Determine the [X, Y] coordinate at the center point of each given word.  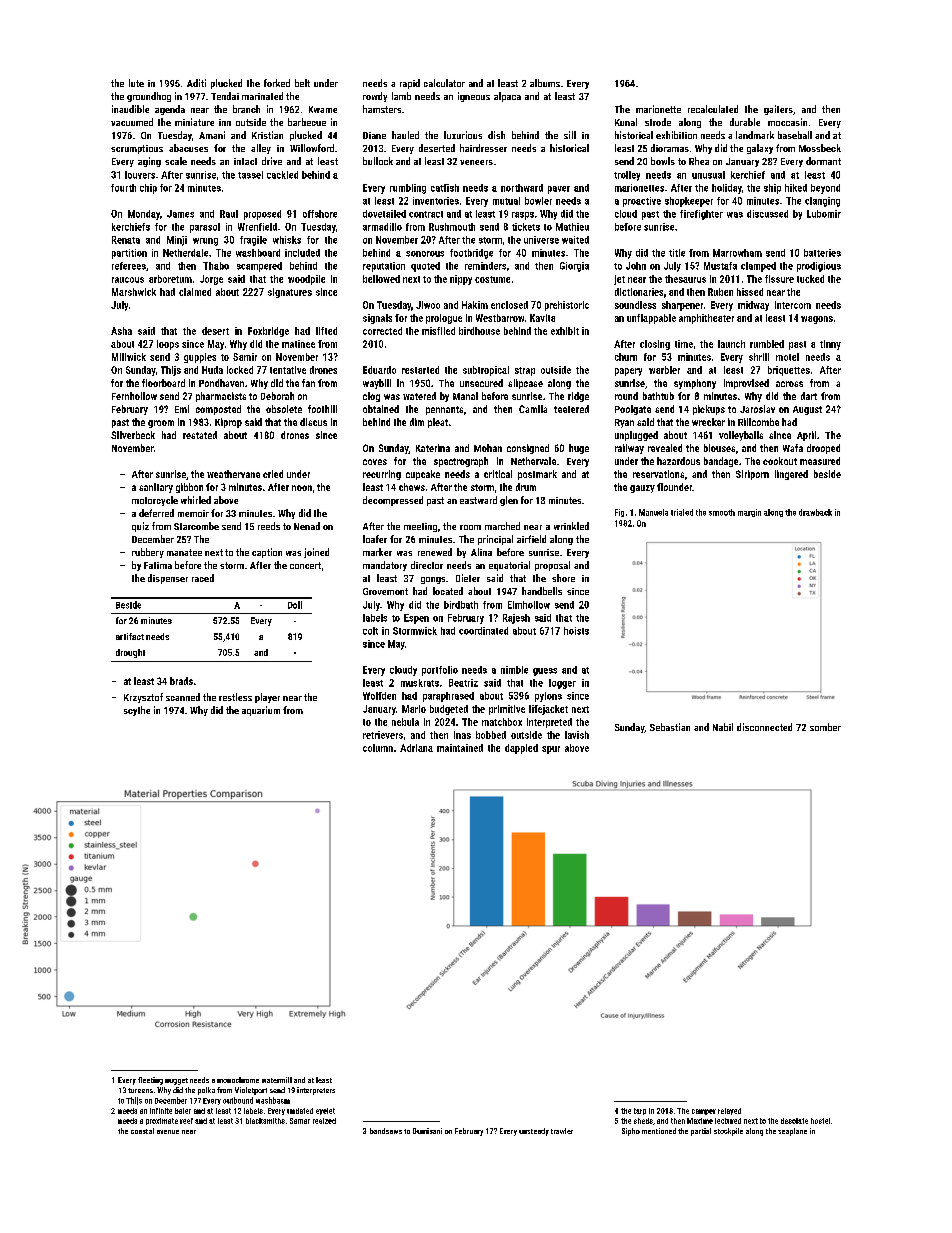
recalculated [713, 109]
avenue [168, 1132]
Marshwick [134, 292]
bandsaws [386, 1131]
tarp [640, 1111]
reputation [384, 267]
